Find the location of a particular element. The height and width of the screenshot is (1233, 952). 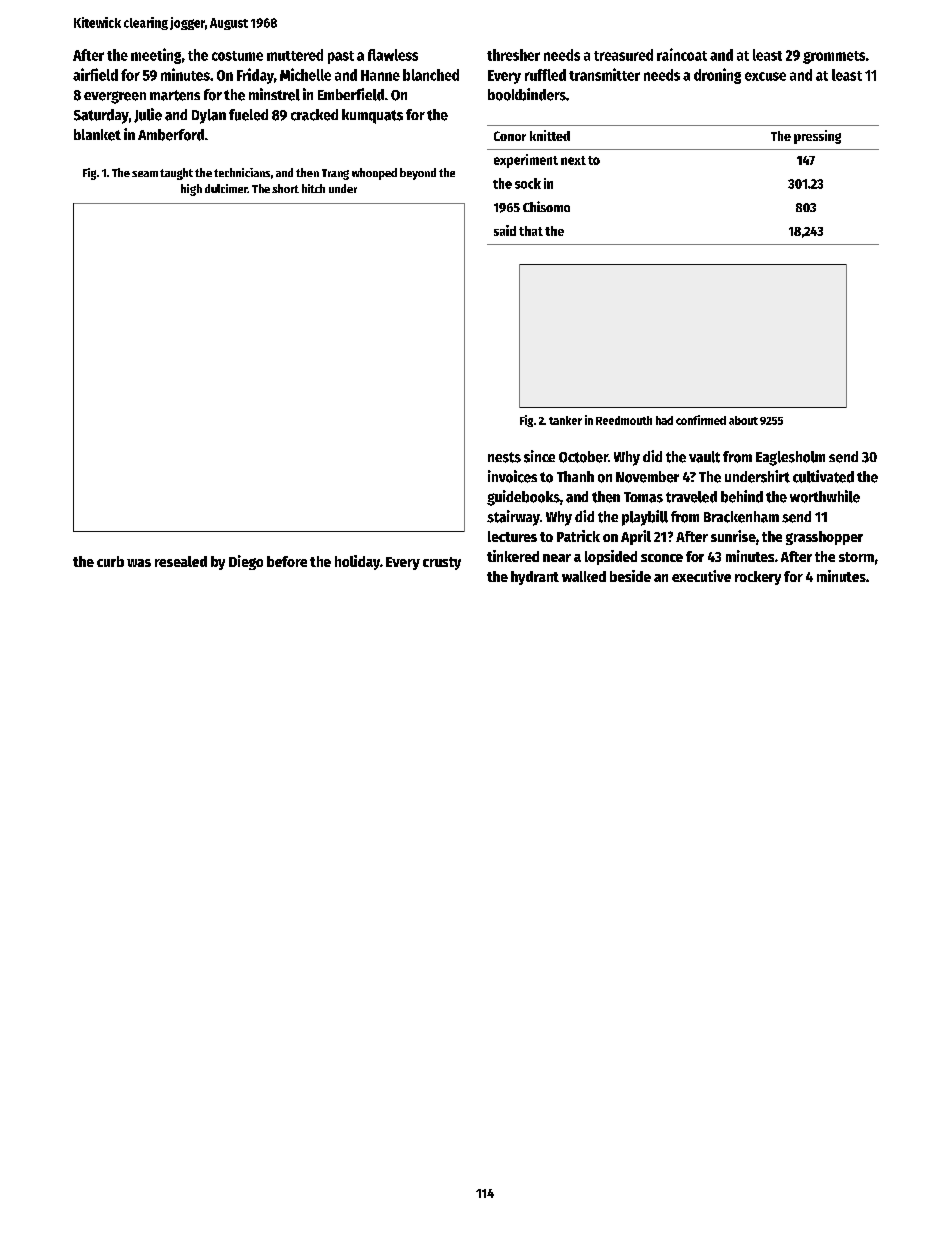

Chisomo is located at coordinates (546, 206).
